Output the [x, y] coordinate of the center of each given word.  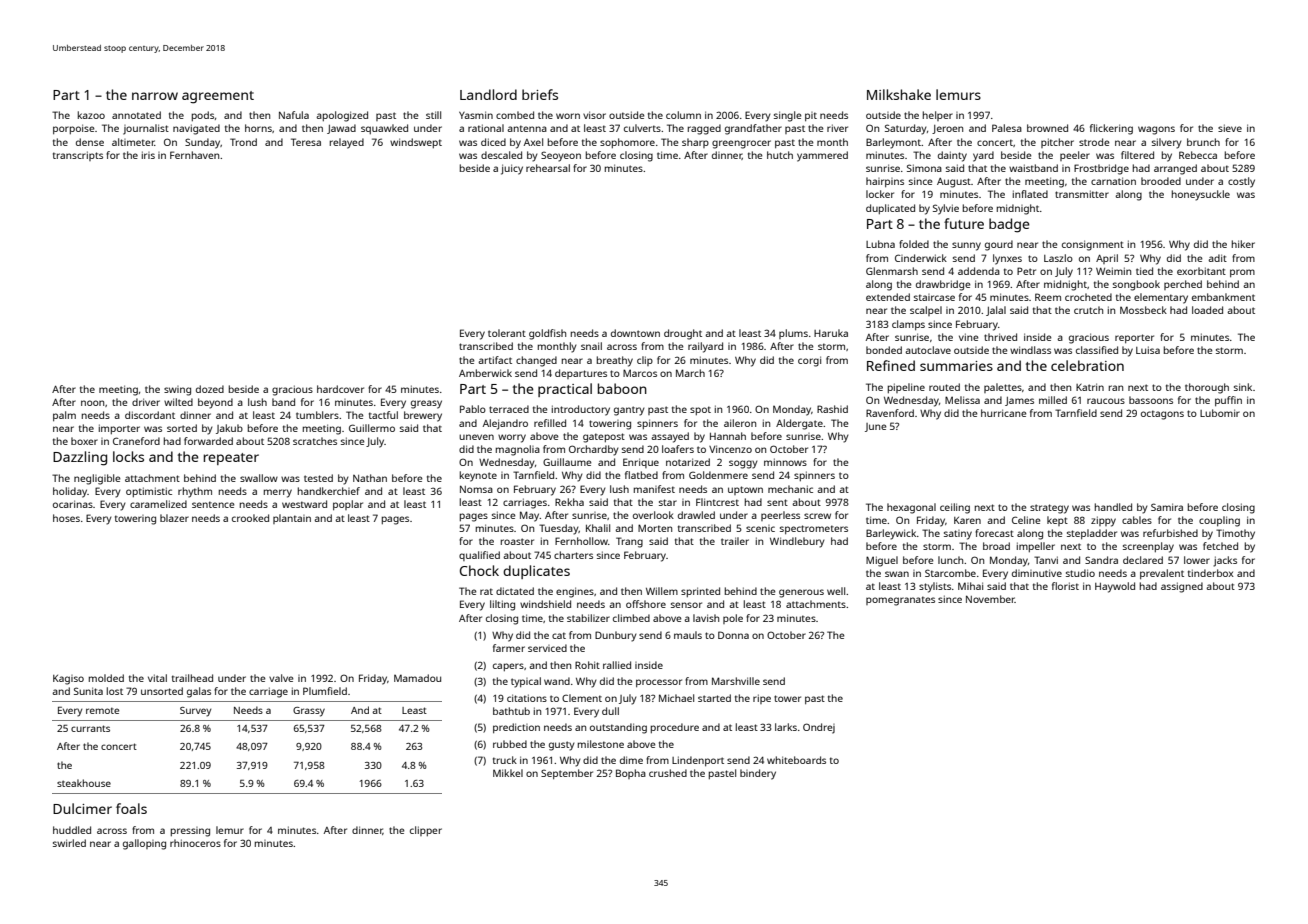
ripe [762, 699]
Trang [629, 542]
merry [278, 493]
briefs [540, 94]
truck [505, 760]
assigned [1182, 587]
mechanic [790, 489]
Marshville [736, 681]
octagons [1162, 415]
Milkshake [899, 94]
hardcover [340, 389]
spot [700, 410]
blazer [174, 518]
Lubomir [1220, 413]
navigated [196, 129]
